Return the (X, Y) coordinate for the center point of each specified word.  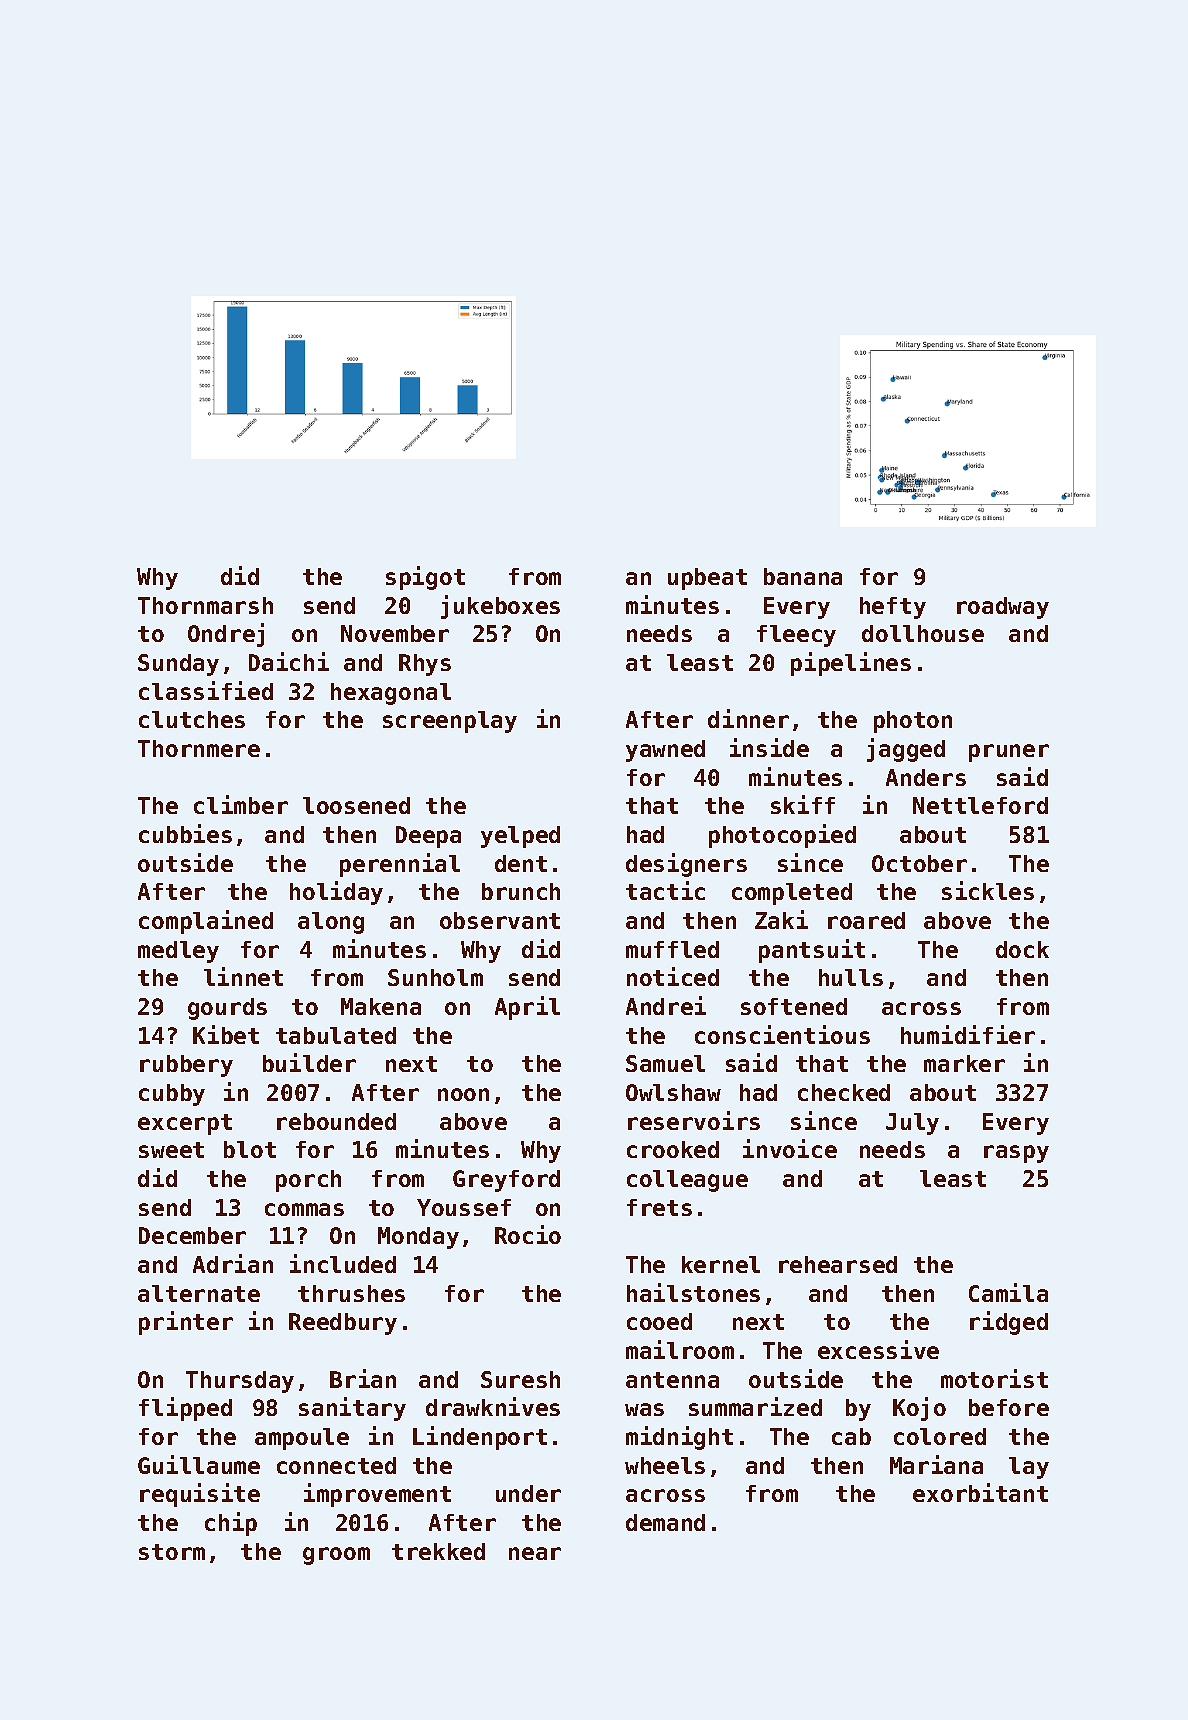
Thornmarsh (205, 605)
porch (308, 1181)
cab (851, 1436)
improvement (377, 1495)
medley (178, 952)
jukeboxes (500, 607)
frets (659, 1207)
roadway (1003, 608)
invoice (790, 1148)
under (528, 1493)
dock (1022, 949)
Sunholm (435, 977)
